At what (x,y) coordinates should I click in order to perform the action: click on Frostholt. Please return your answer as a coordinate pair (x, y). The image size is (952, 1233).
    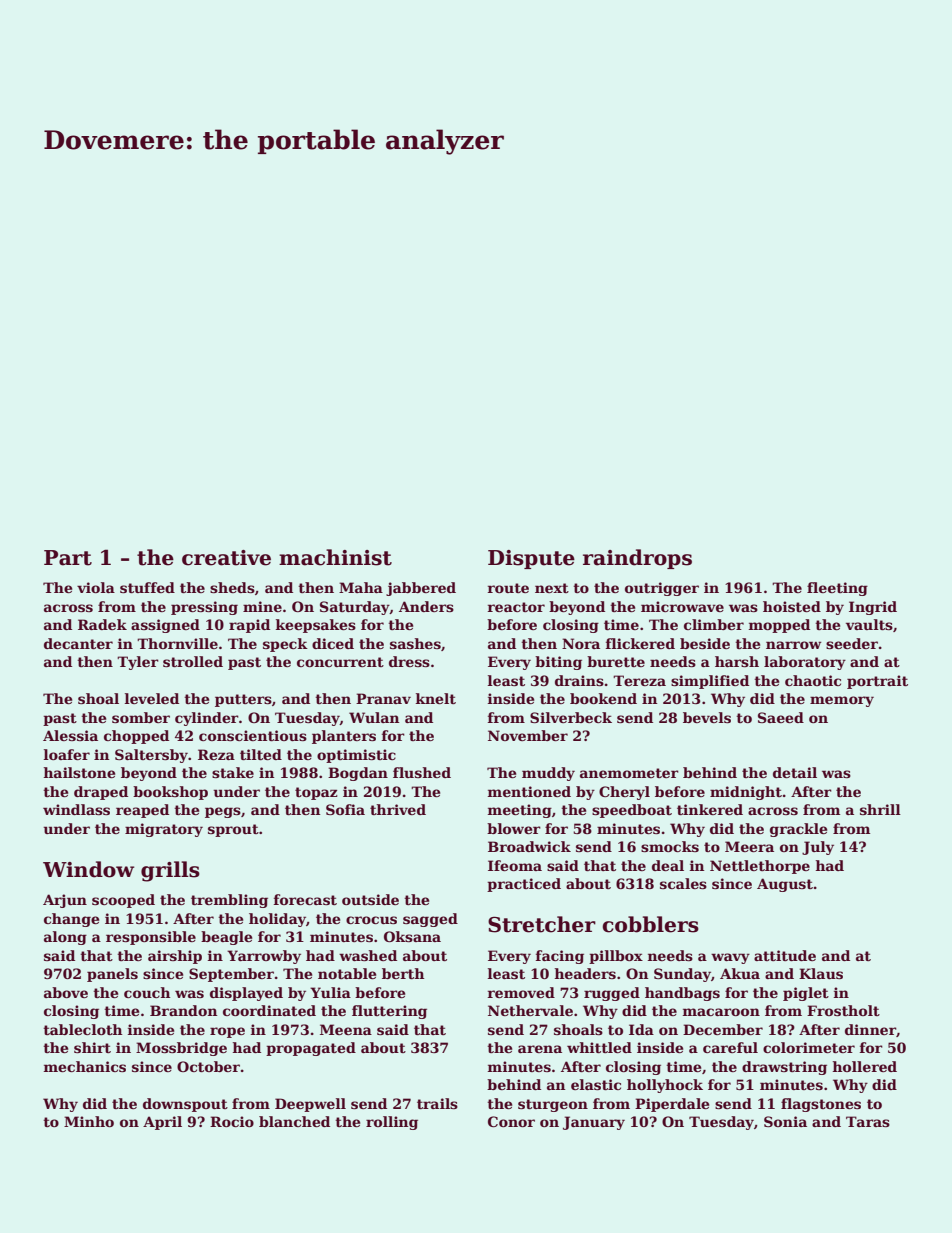
    Looking at the image, I should click on (843, 1010).
